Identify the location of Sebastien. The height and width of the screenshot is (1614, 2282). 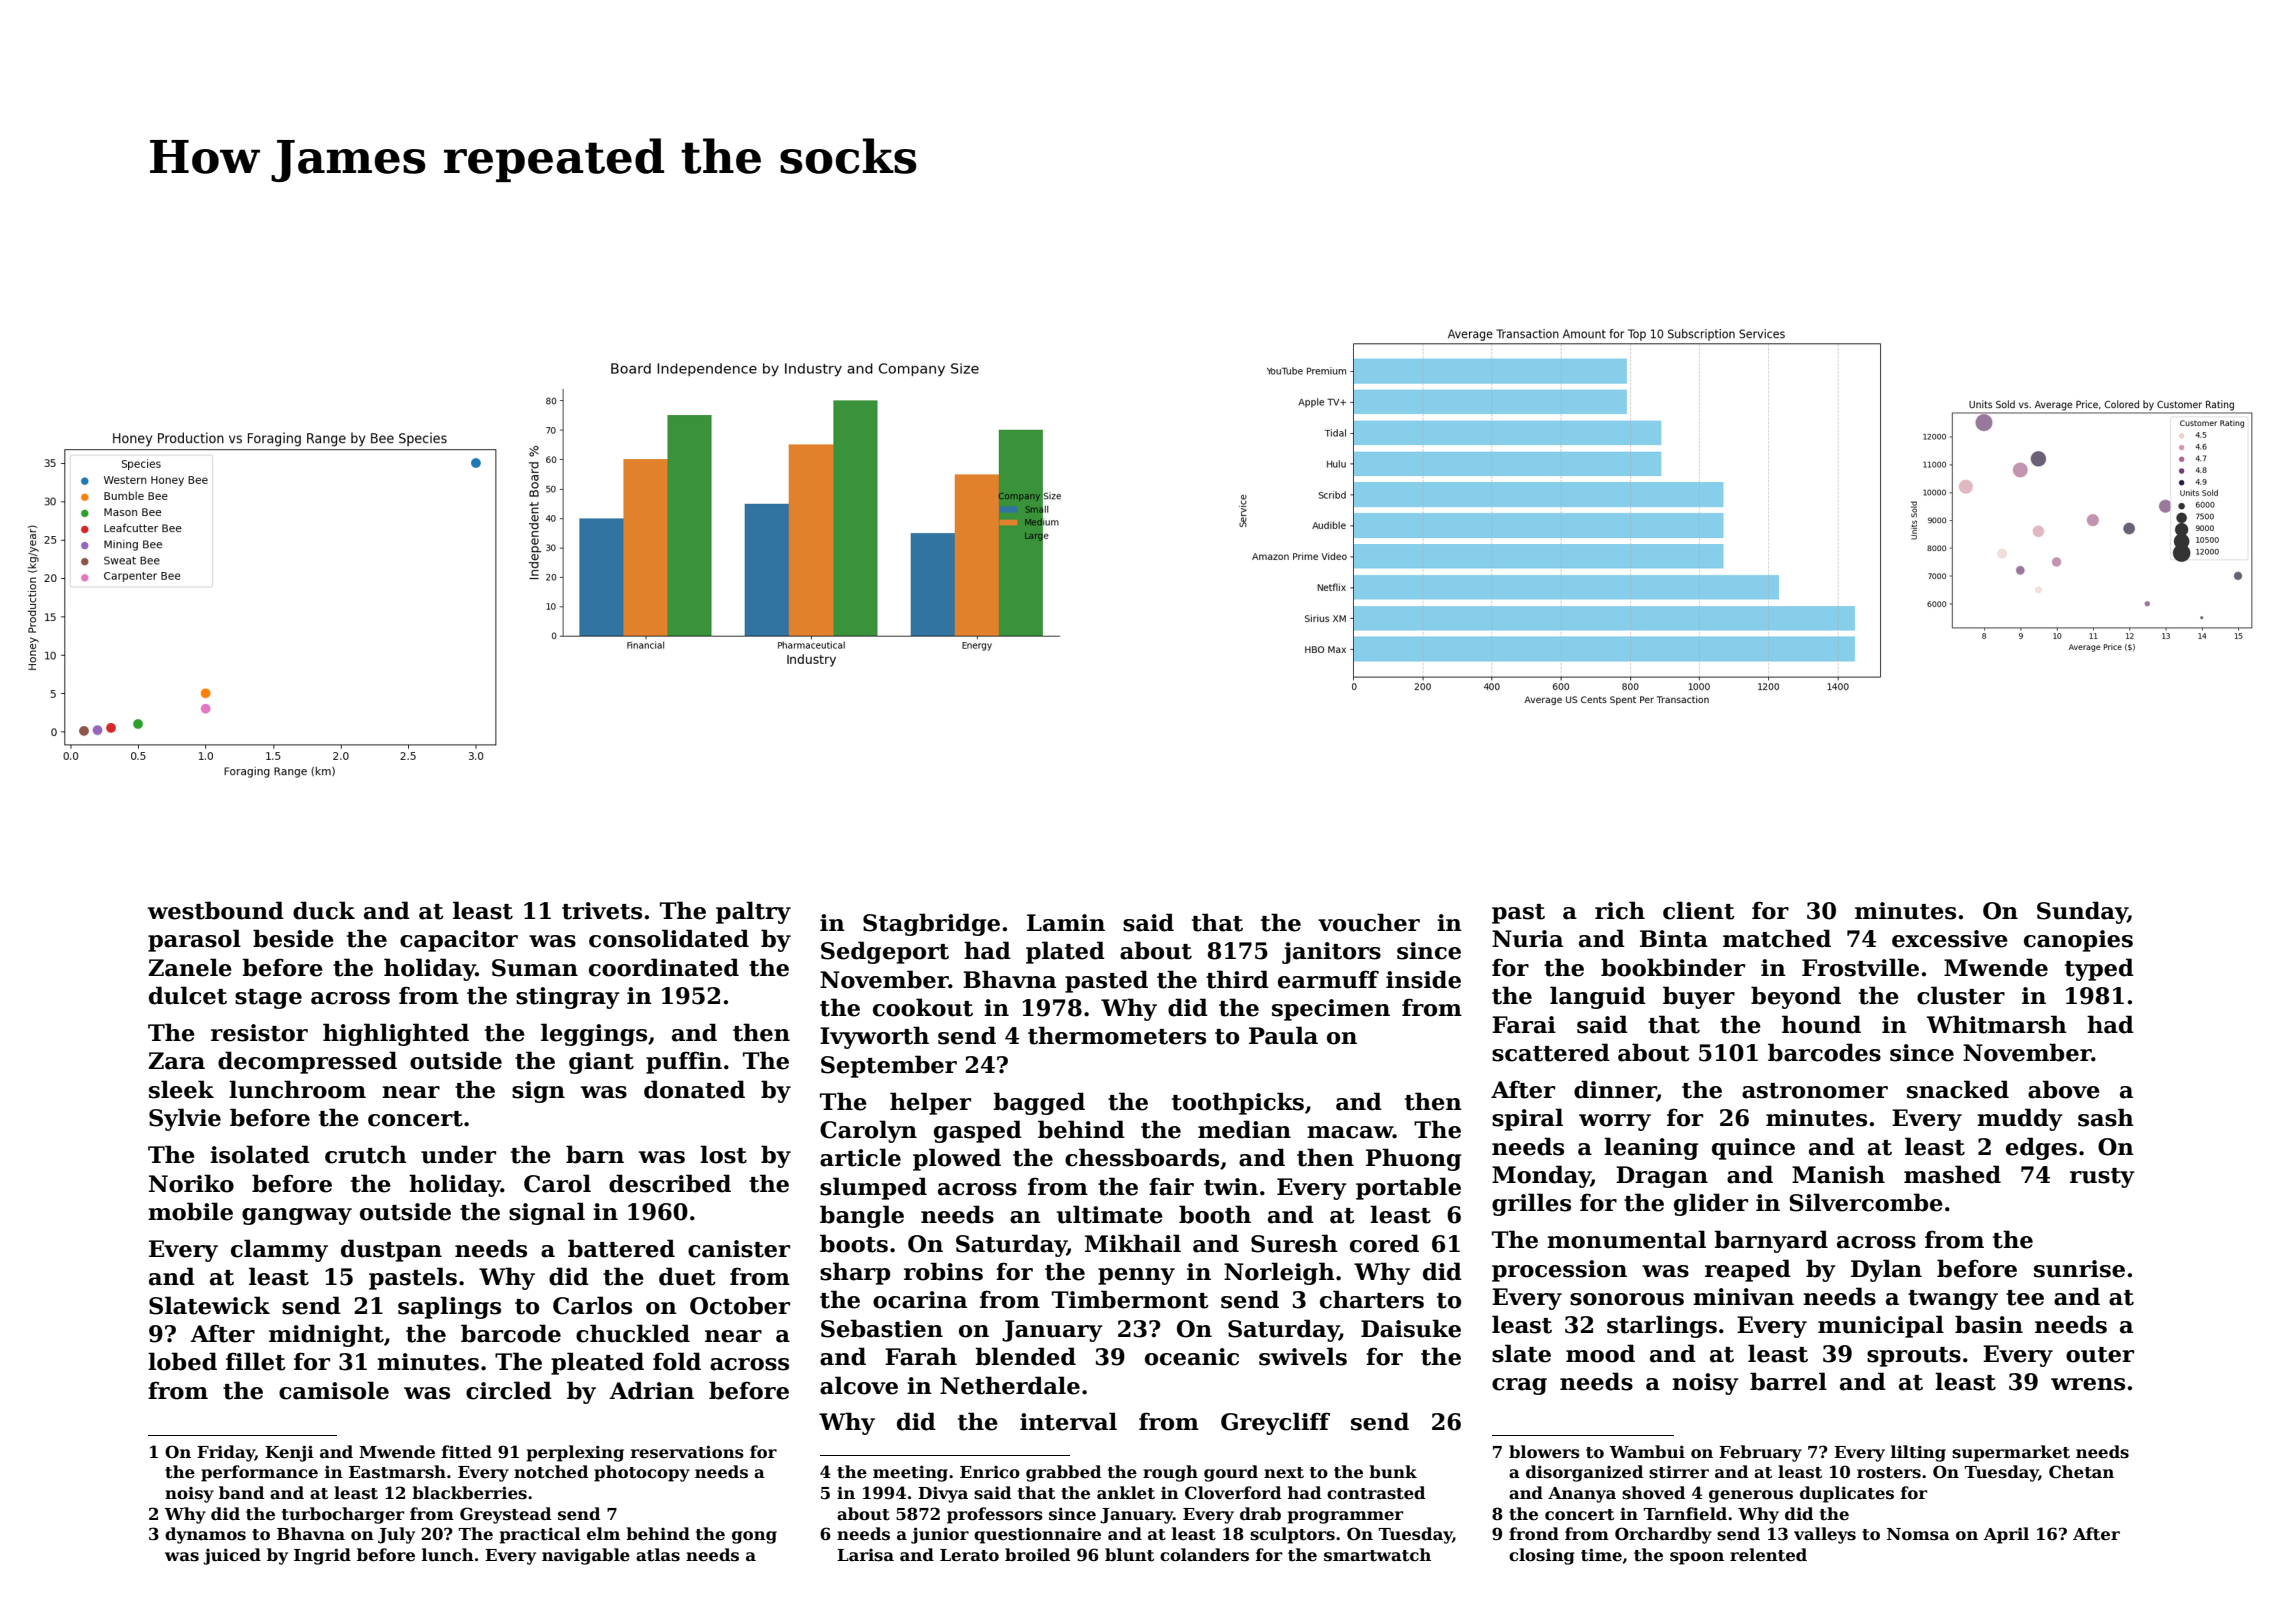
(882, 1328).
